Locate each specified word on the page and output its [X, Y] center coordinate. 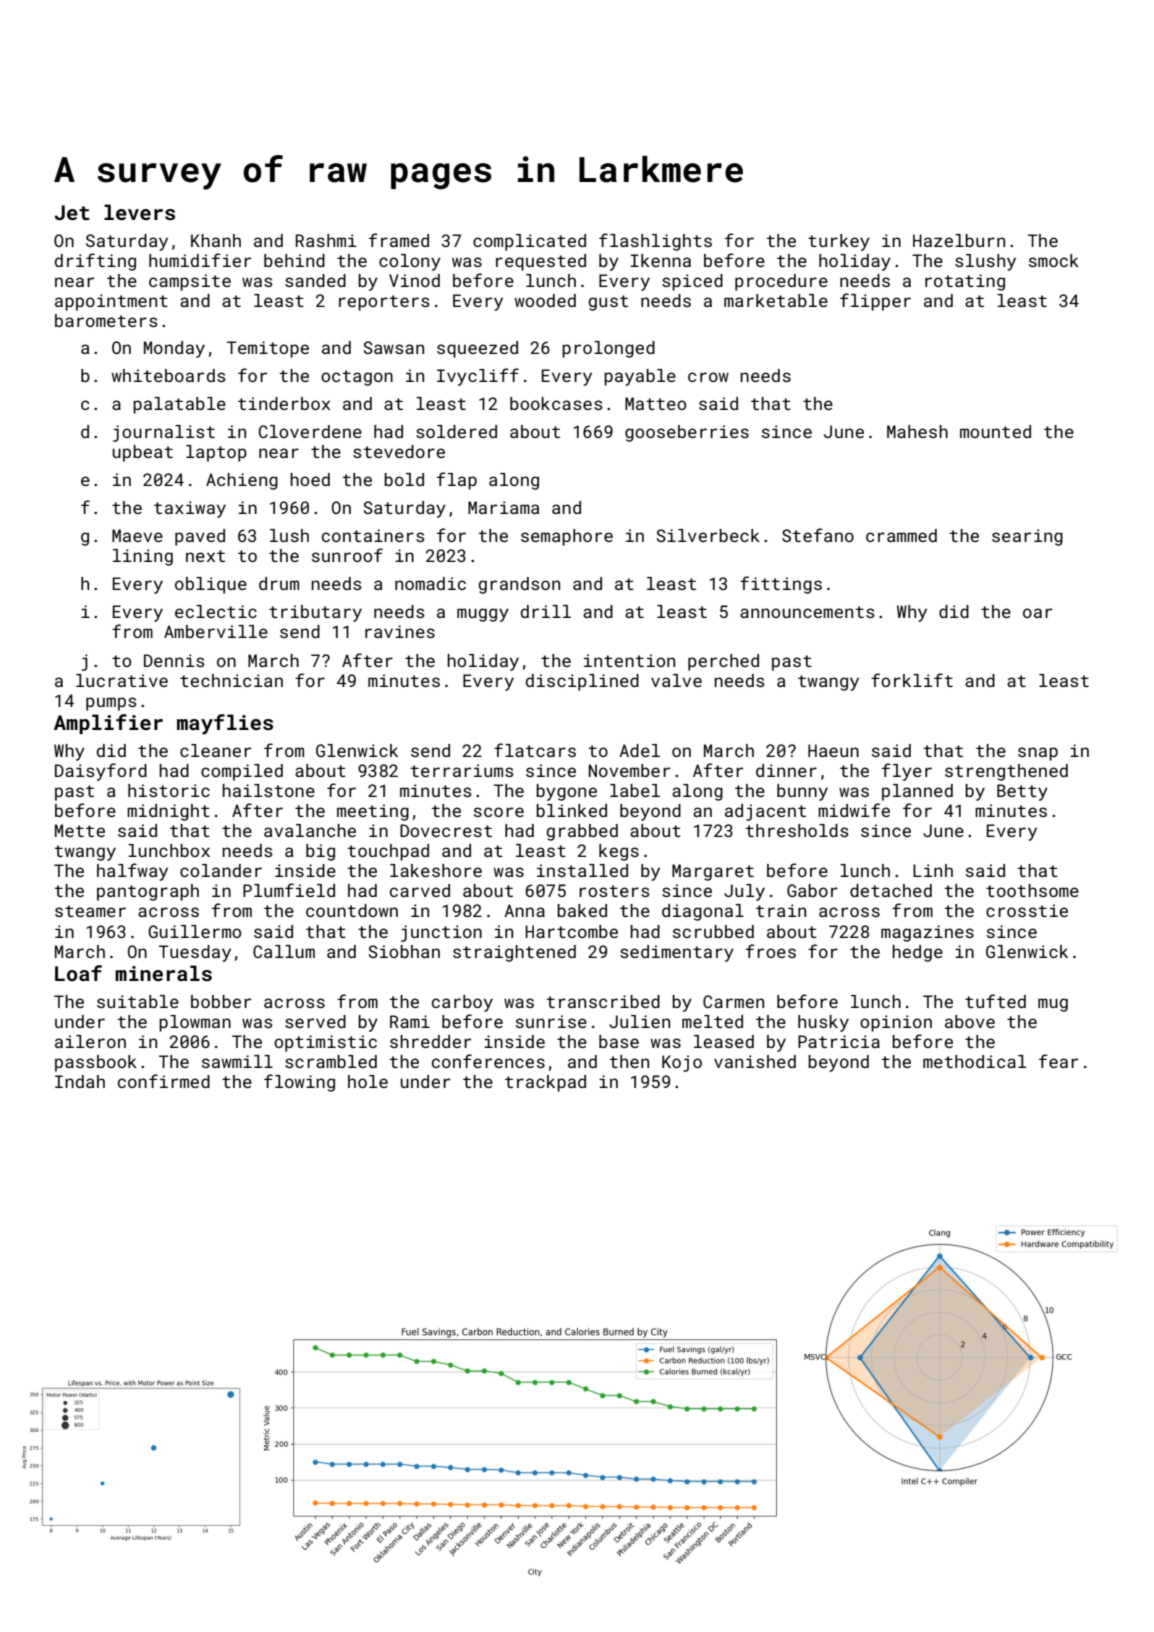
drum [279, 583]
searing [1027, 537]
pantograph [148, 892]
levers [139, 212]
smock [1054, 260]
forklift [912, 680]
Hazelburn [959, 240]
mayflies [225, 724]
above [970, 1021]
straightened [514, 953]
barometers [106, 320]
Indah [80, 1081]
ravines [400, 631]
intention [629, 660]
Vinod [414, 280]
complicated [529, 242]
